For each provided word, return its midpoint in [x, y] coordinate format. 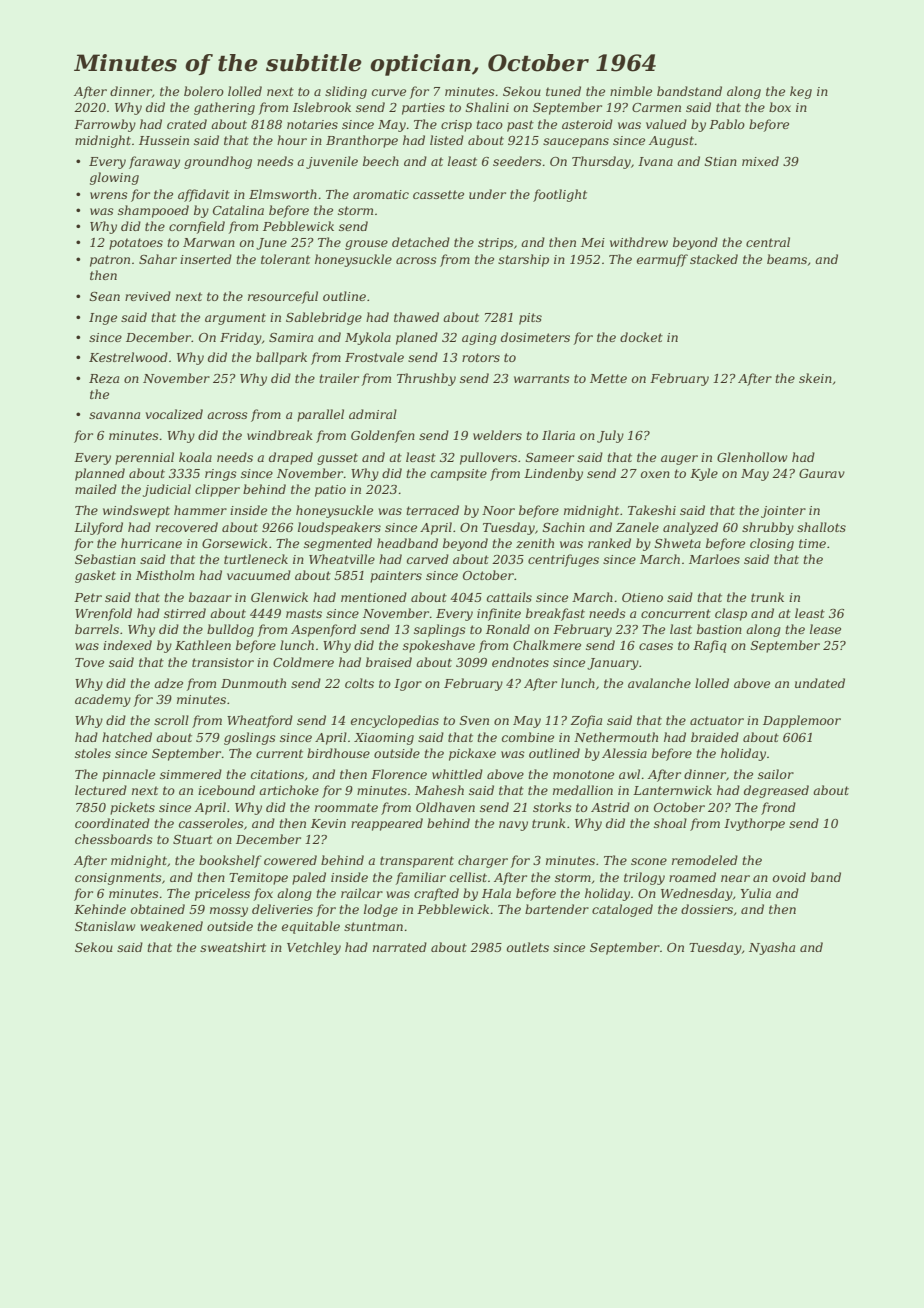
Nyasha [772, 948]
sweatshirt [233, 947]
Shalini [487, 107]
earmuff [662, 260]
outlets [528, 947]
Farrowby [105, 125]
